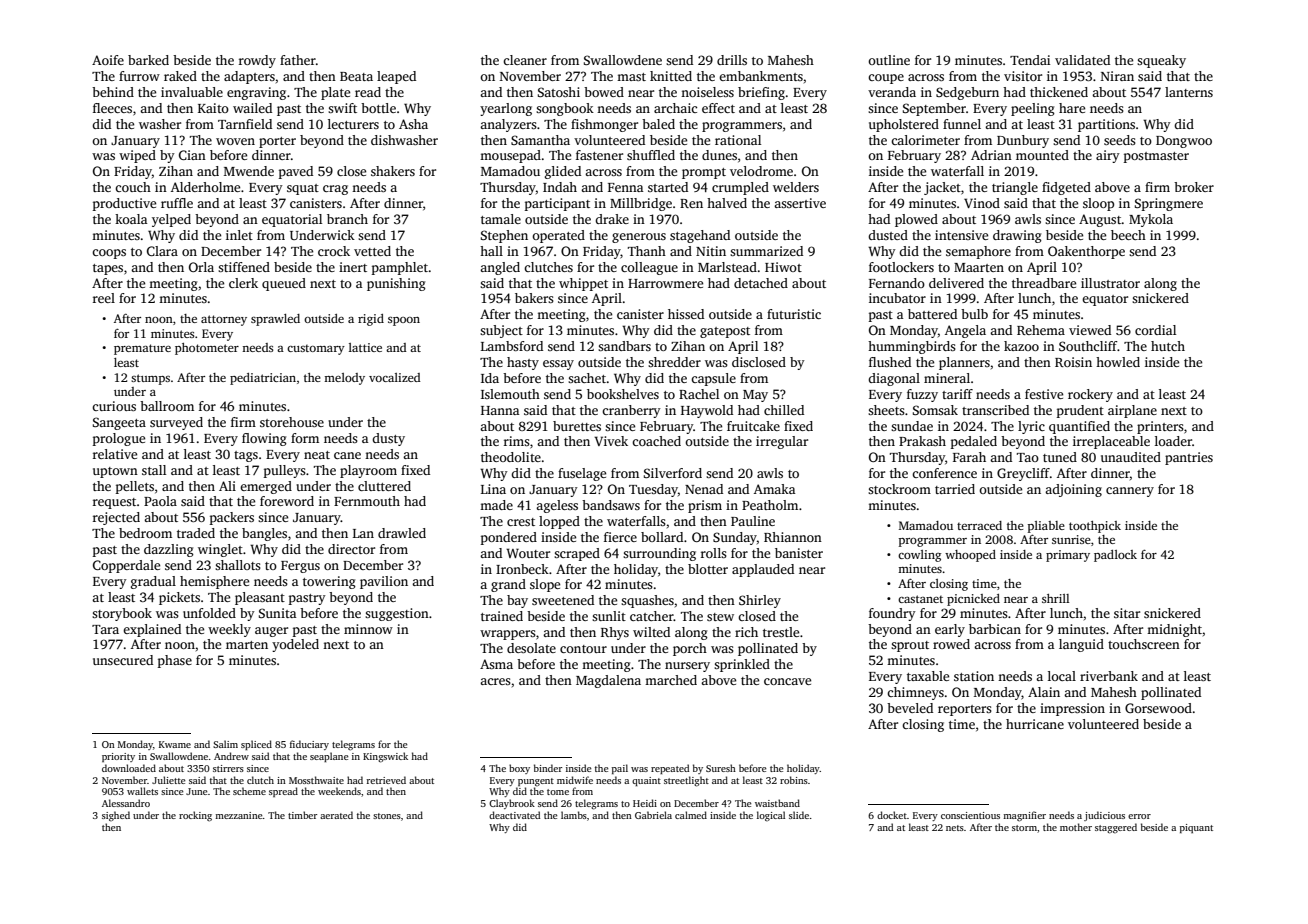 The height and width of the screenshot is (924, 1308). What do you see at coordinates (514, 815) in the screenshot?
I see `deactivated` at bounding box center [514, 815].
